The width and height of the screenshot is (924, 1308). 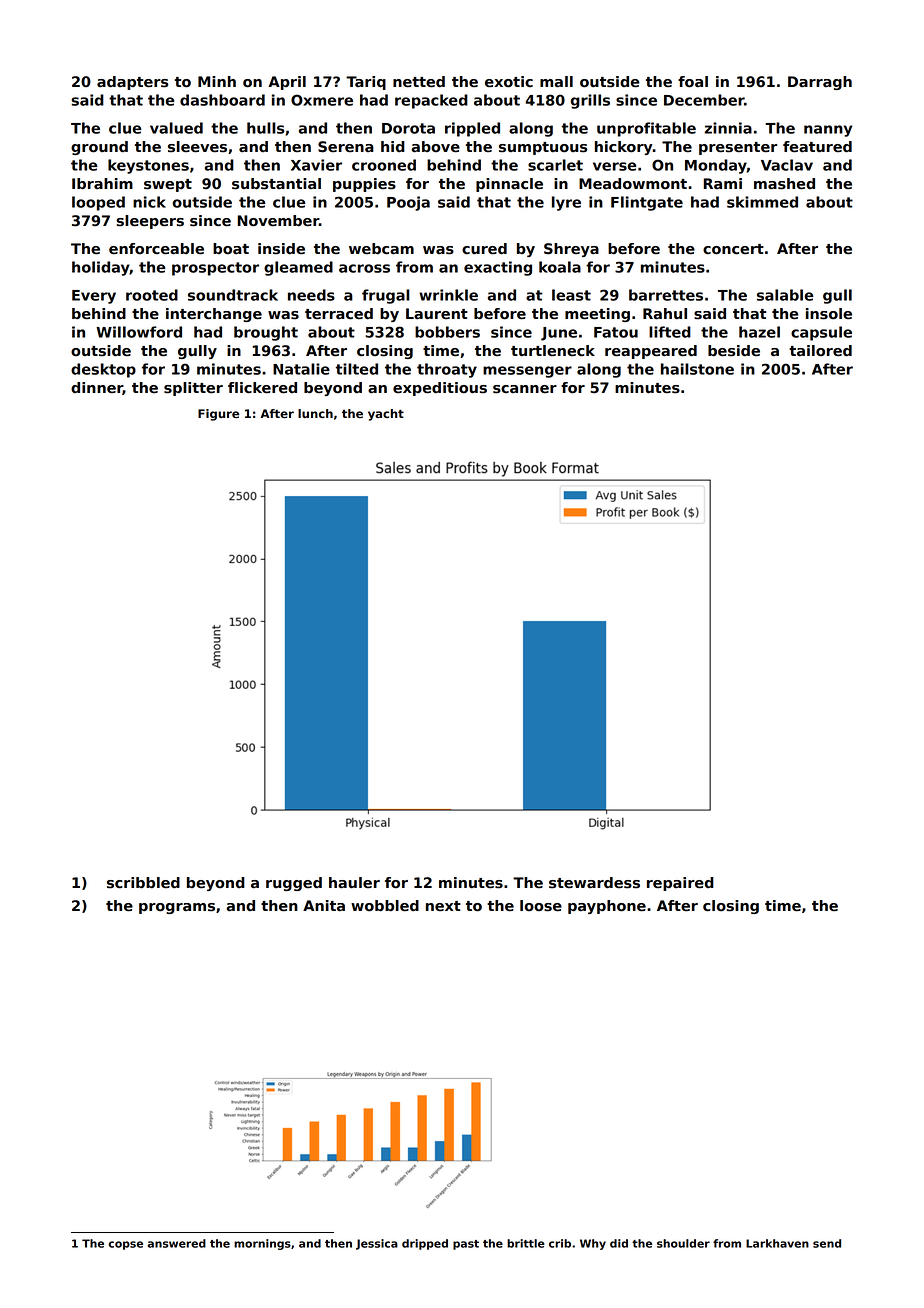 What do you see at coordinates (827, 1243) in the screenshot?
I see `send` at bounding box center [827, 1243].
